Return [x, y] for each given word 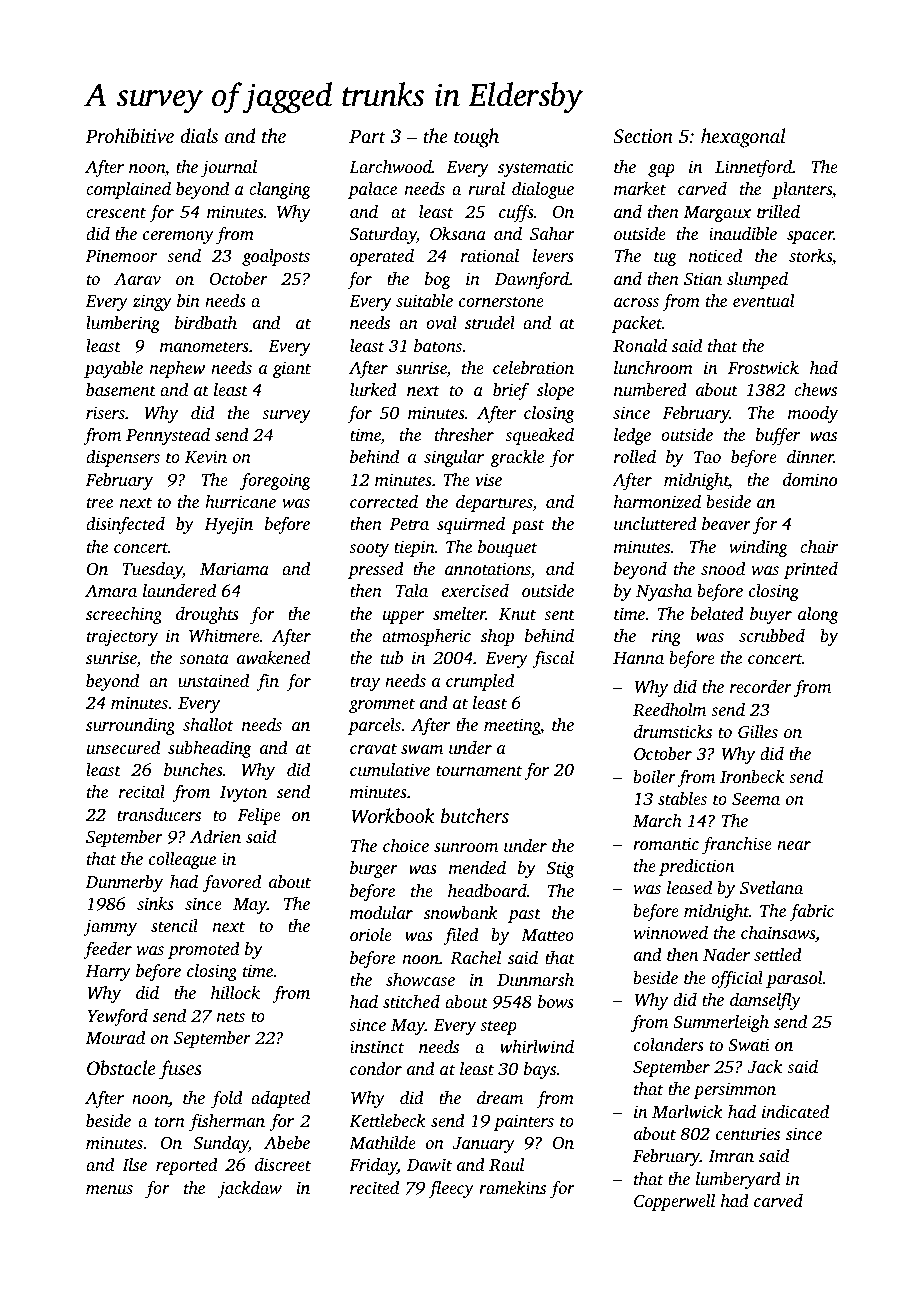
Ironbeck [752, 776]
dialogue [543, 190]
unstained [213, 680]
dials [199, 135]
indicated [795, 1111]
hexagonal [743, 138]
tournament [479, 770]
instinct [377, 1046]
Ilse [134, 1164]
